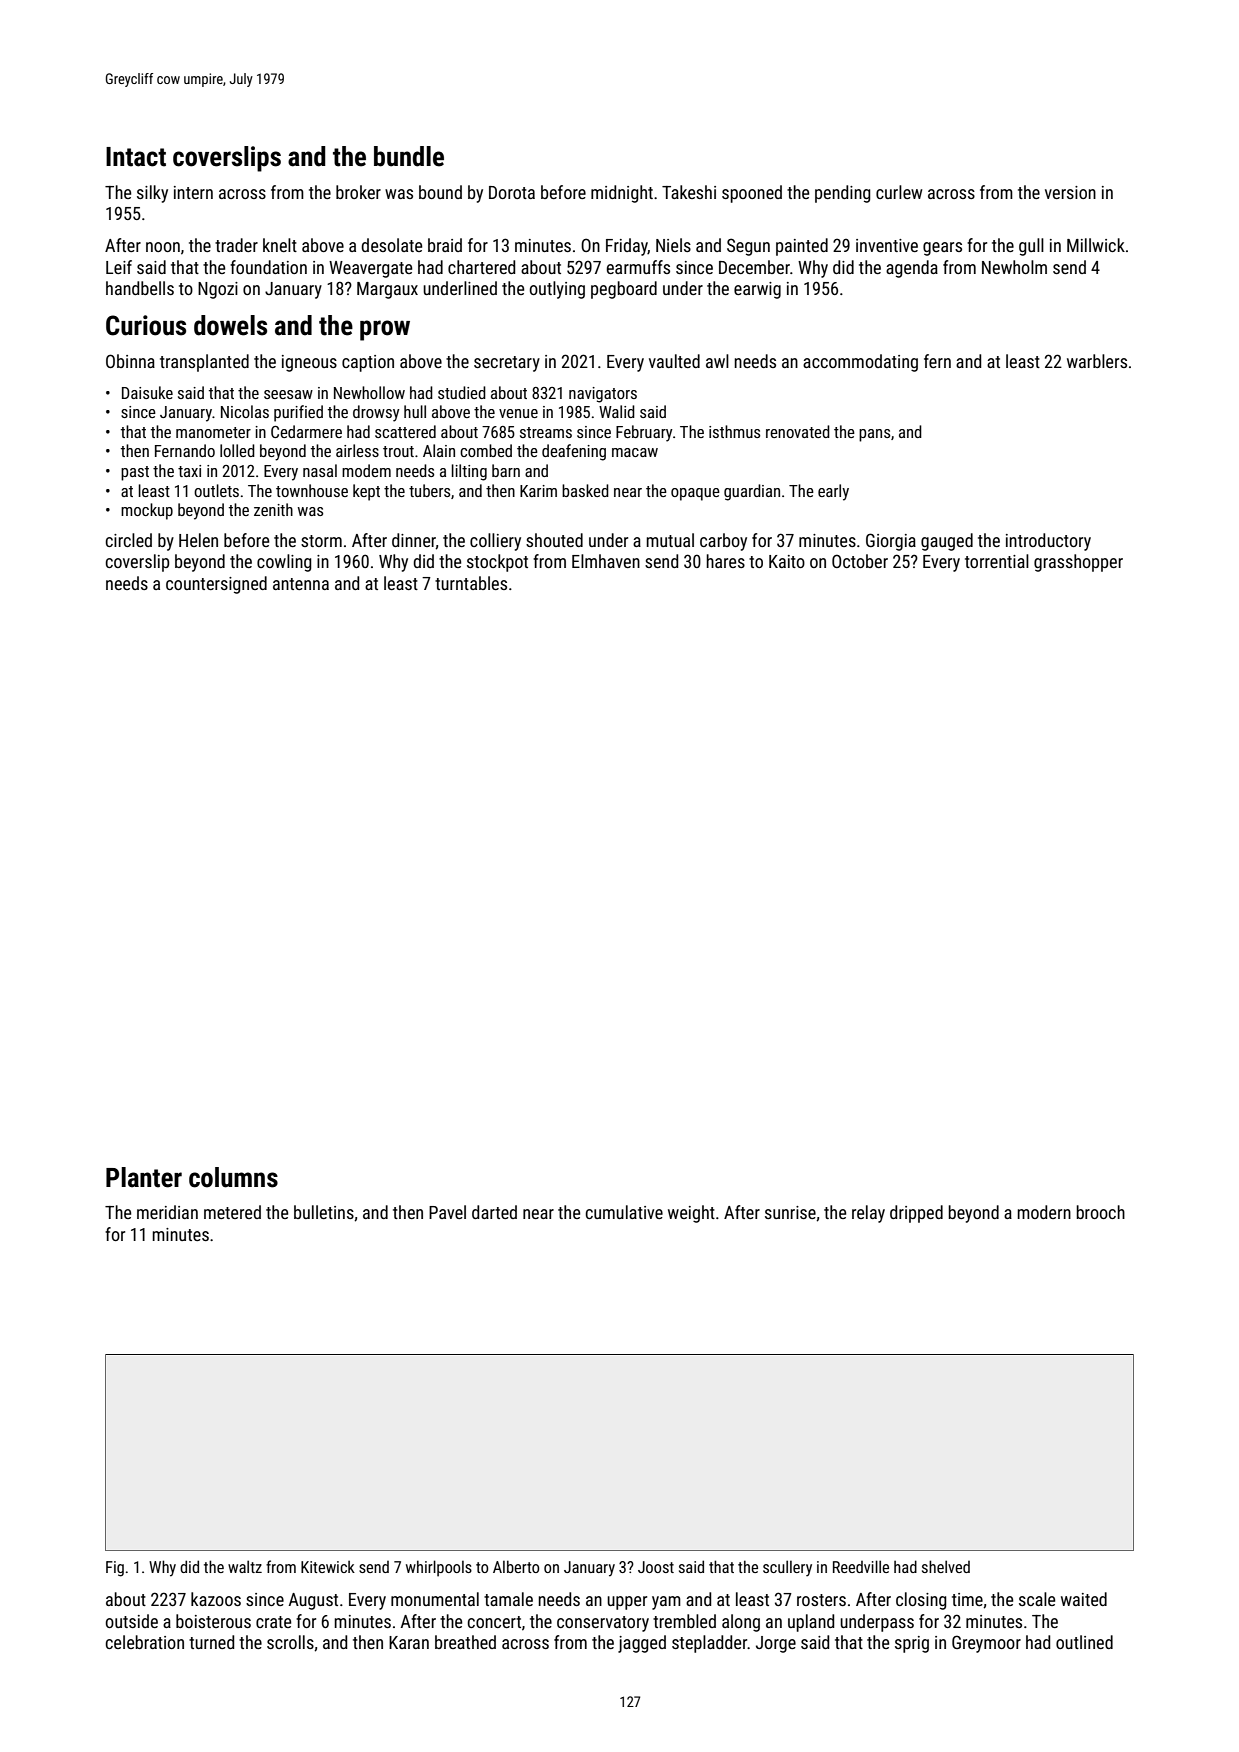 Image resolution: width=1239 pixels, height=1752 pixels. I want to click on countersigned, so click(216, 585).
